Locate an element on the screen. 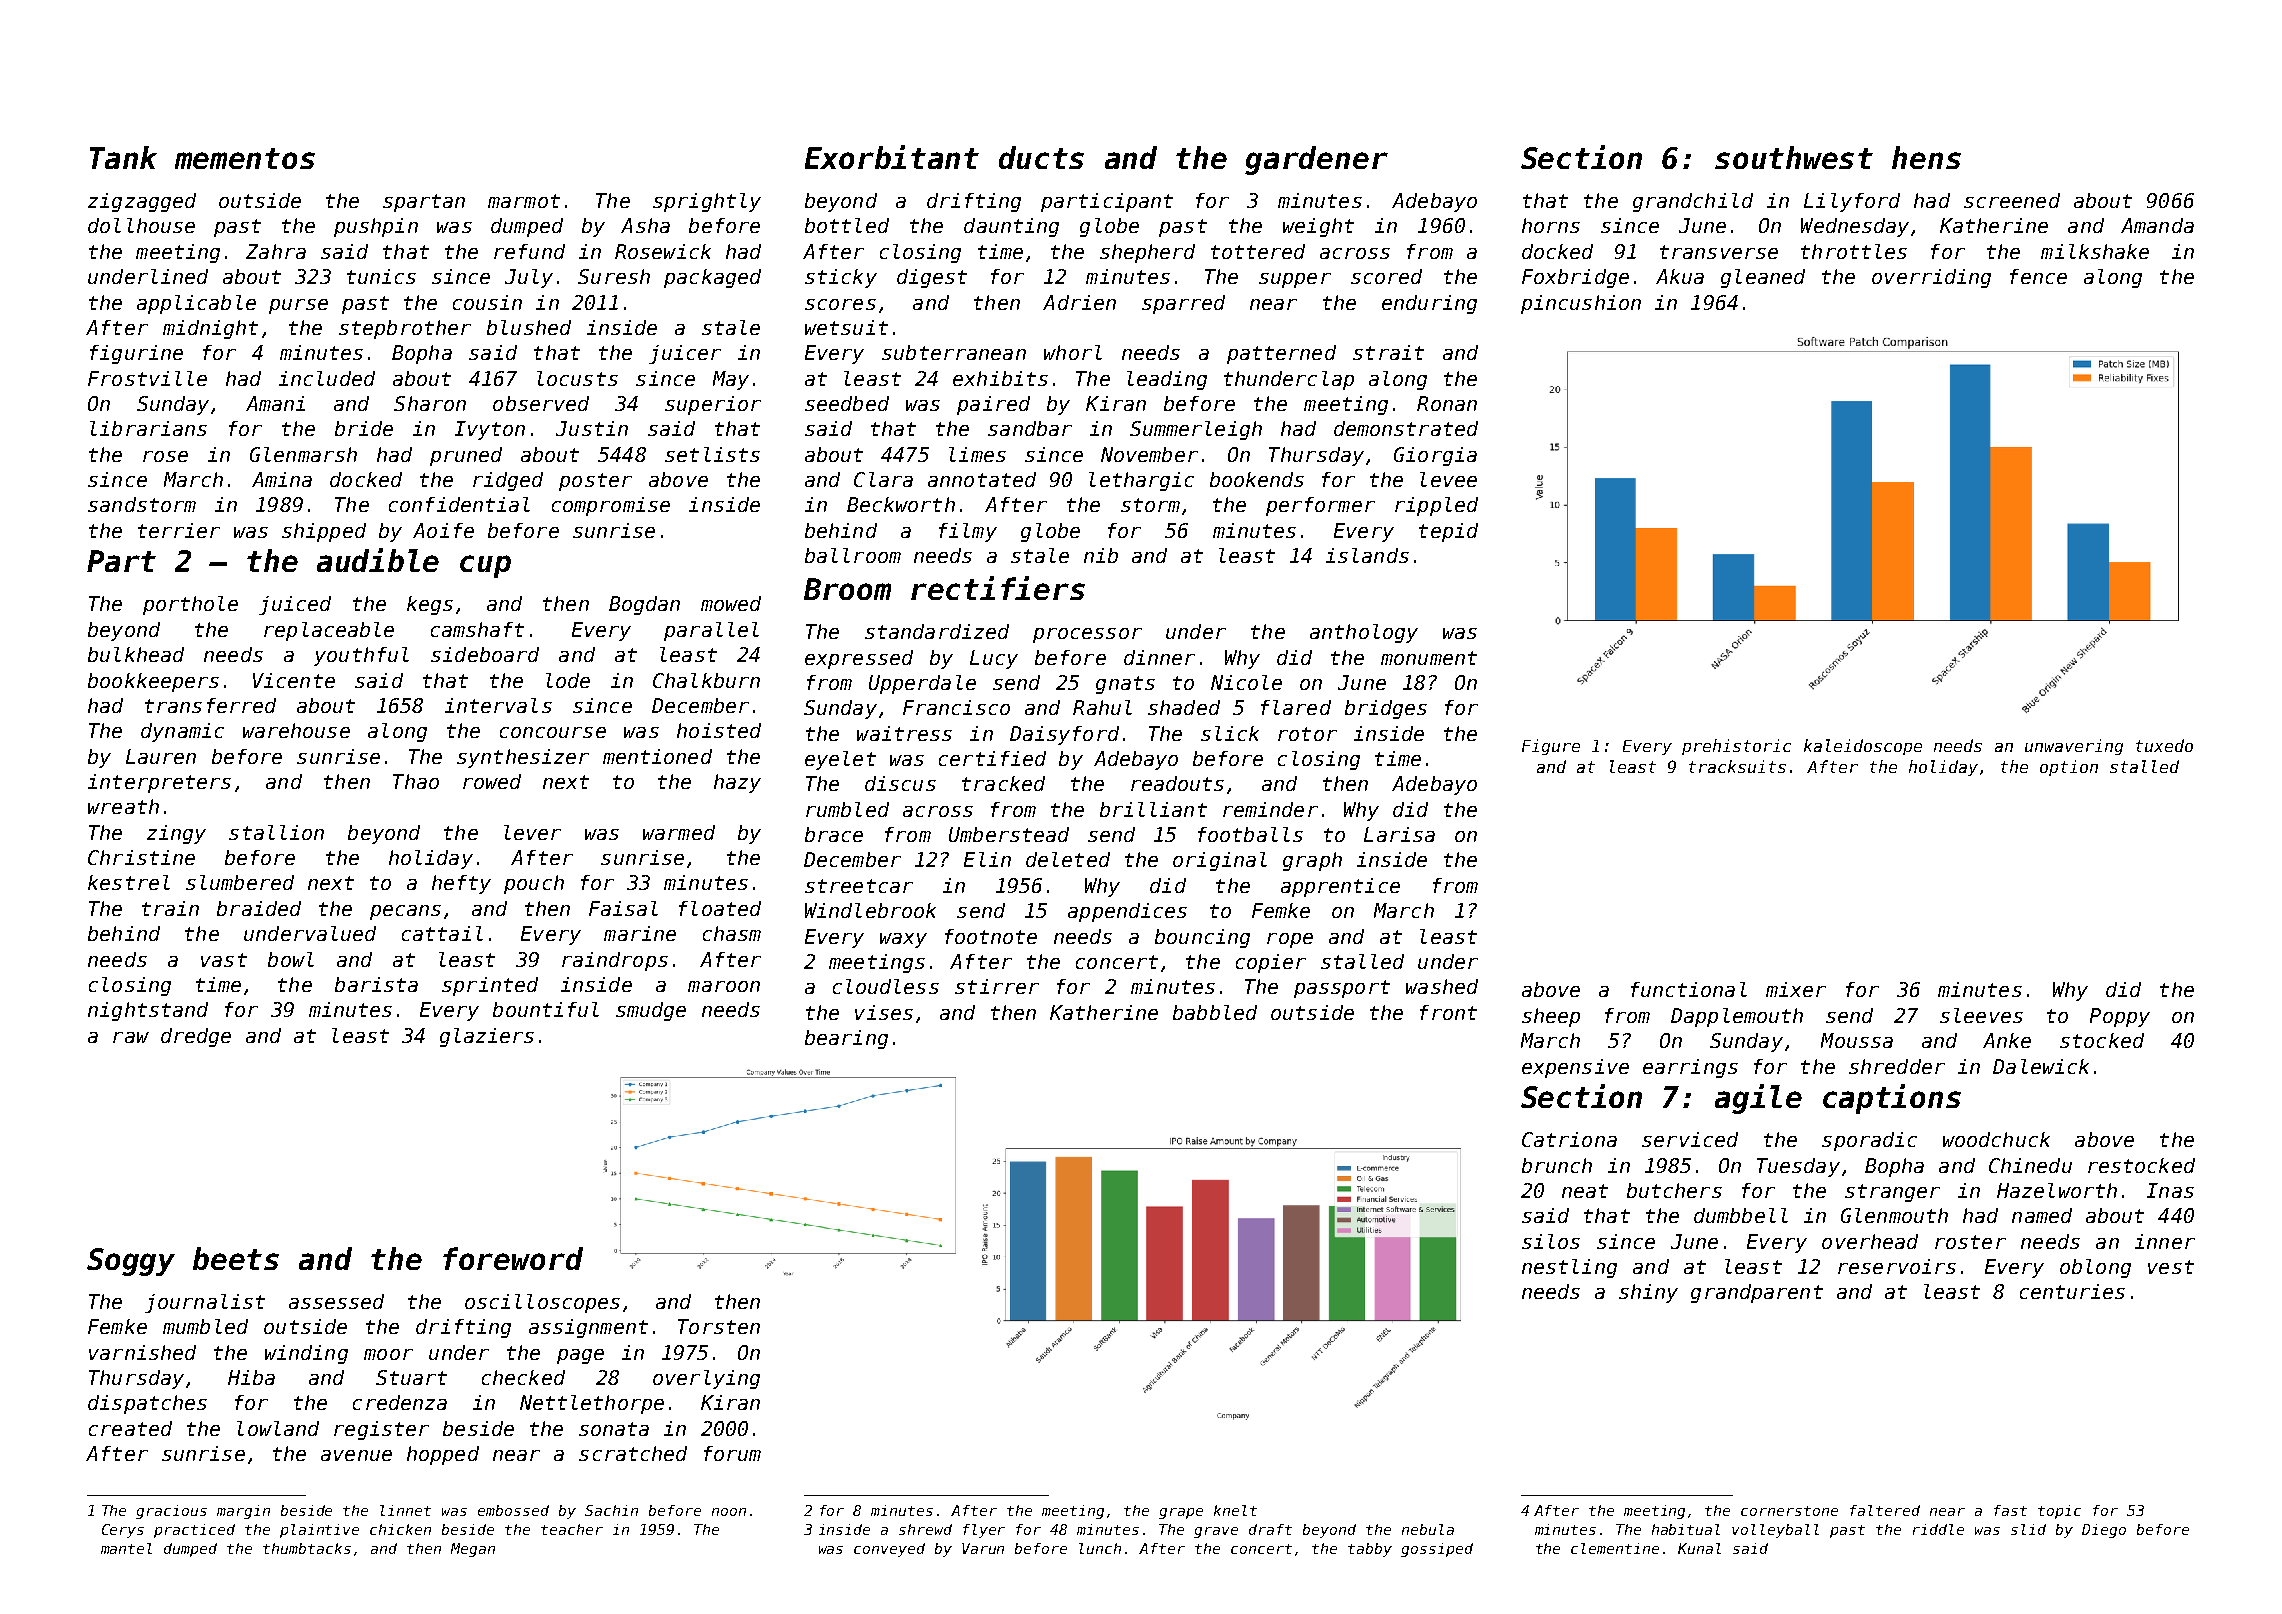 The height and width of the screenshot is (1614, 2282). rumbled is located at coordinates (847, 809).
